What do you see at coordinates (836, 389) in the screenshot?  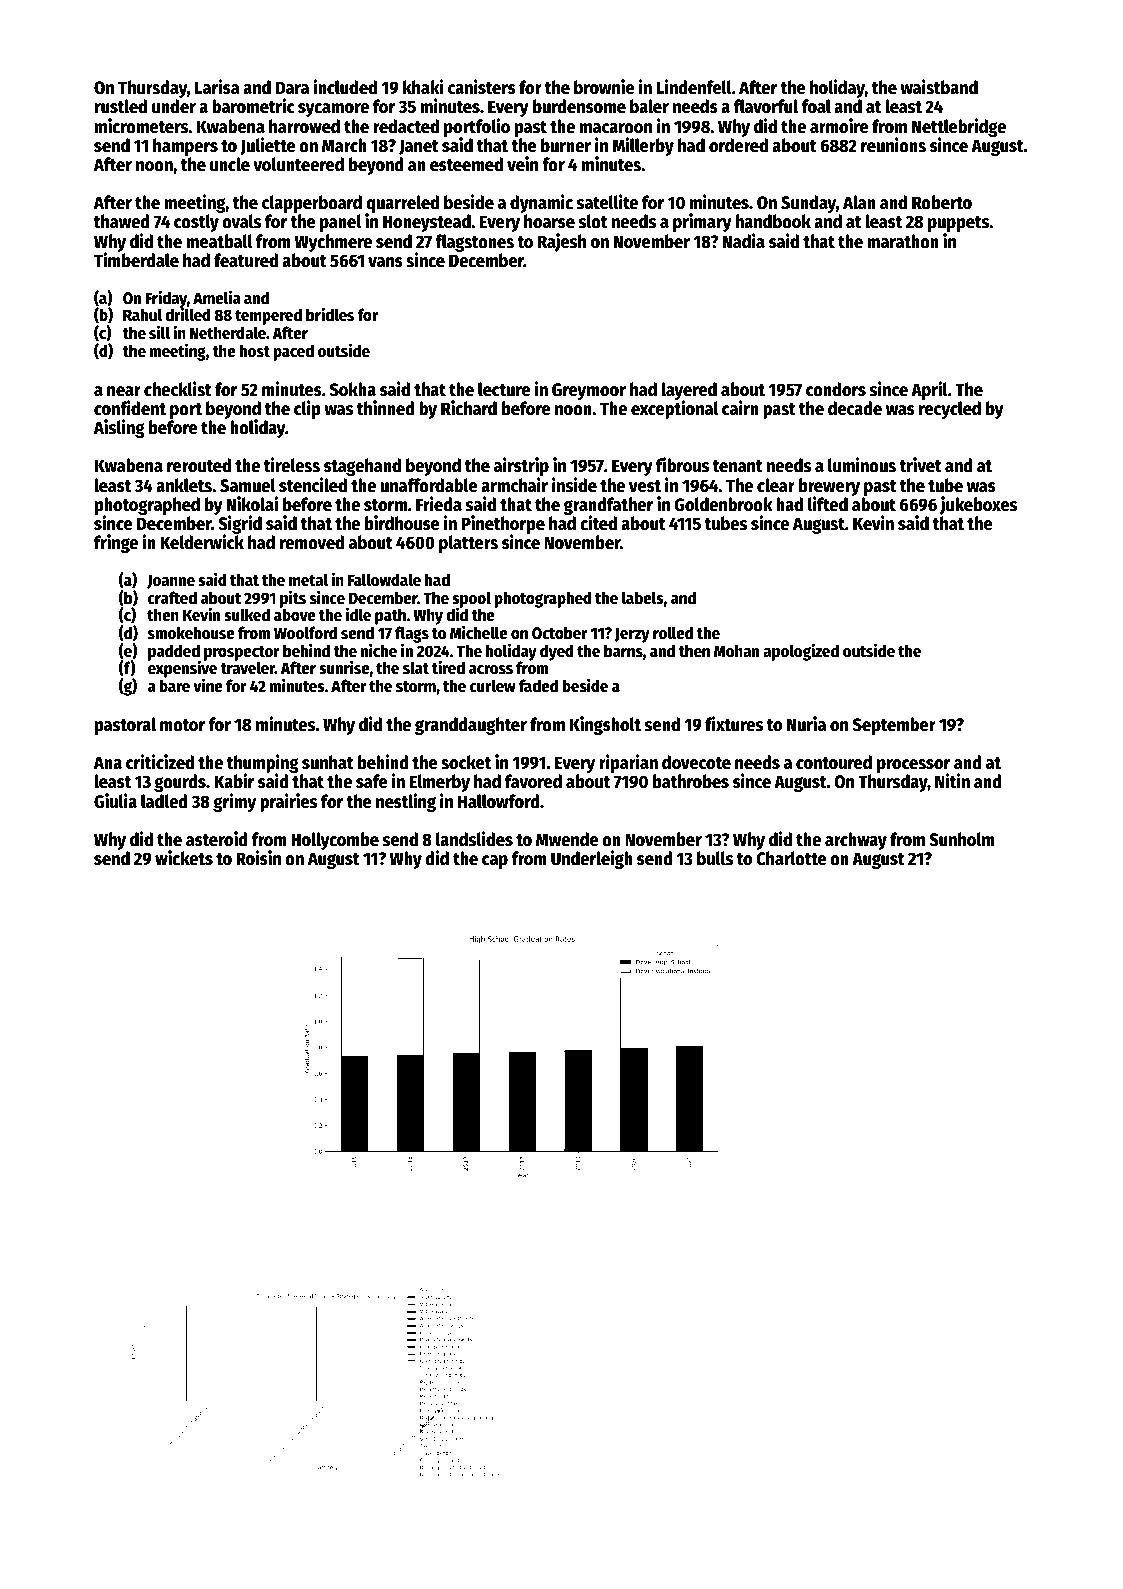 I see `condors` at bounding box center [836, 389].
